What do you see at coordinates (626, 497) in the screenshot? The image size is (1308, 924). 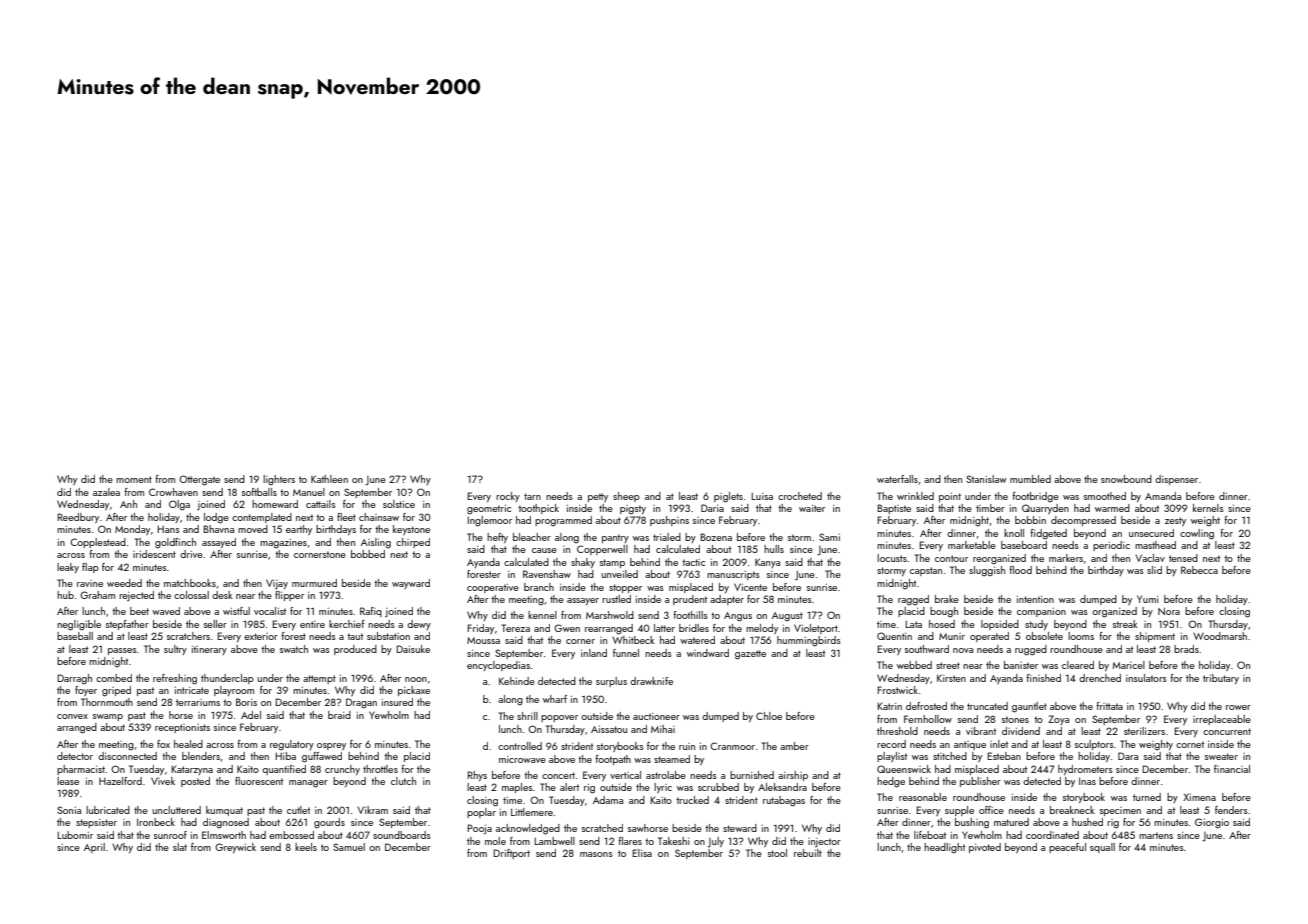 I see `sheep` at bounding box center [626, 497].
